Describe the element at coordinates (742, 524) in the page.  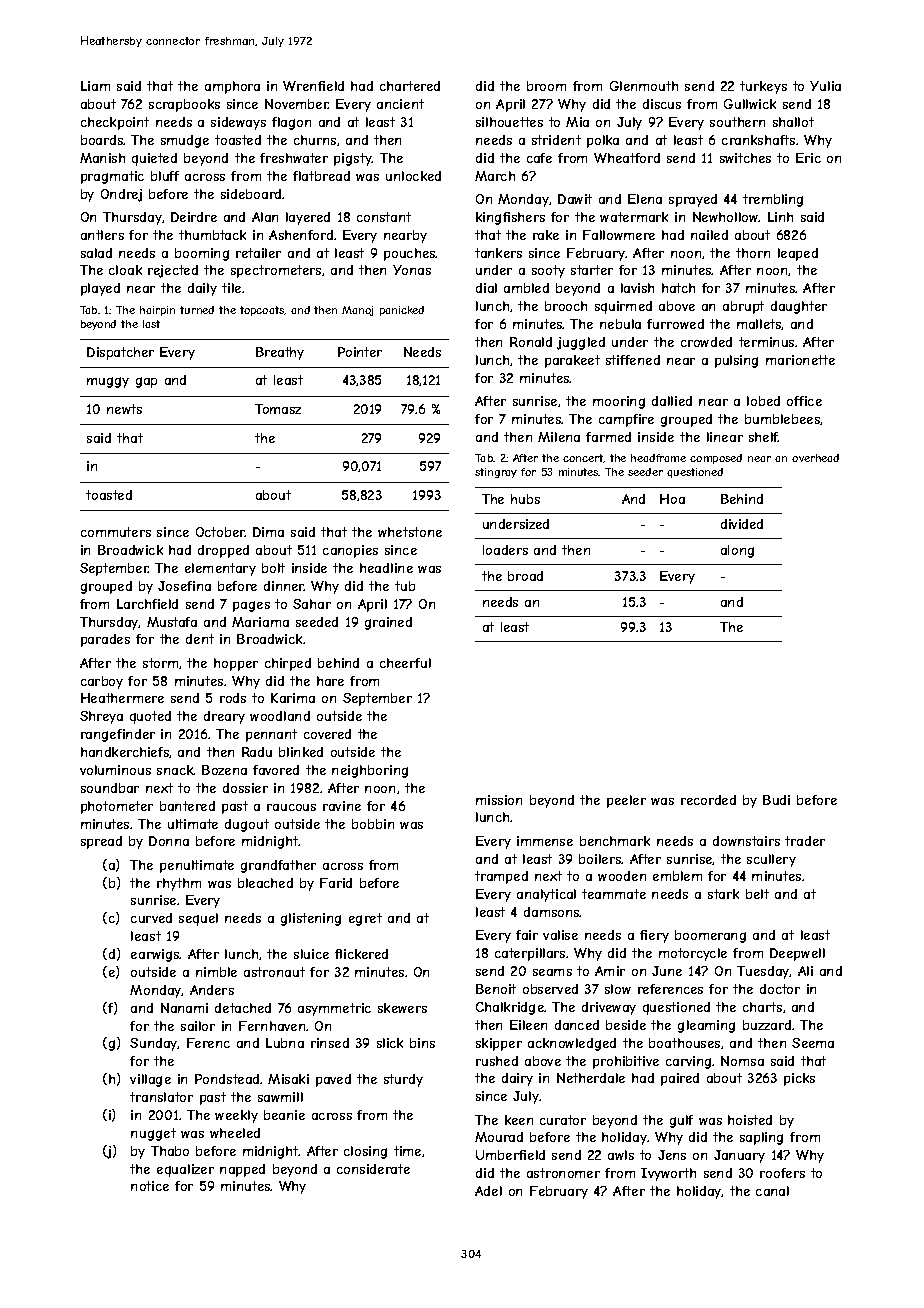
I see `divided` at that location.
